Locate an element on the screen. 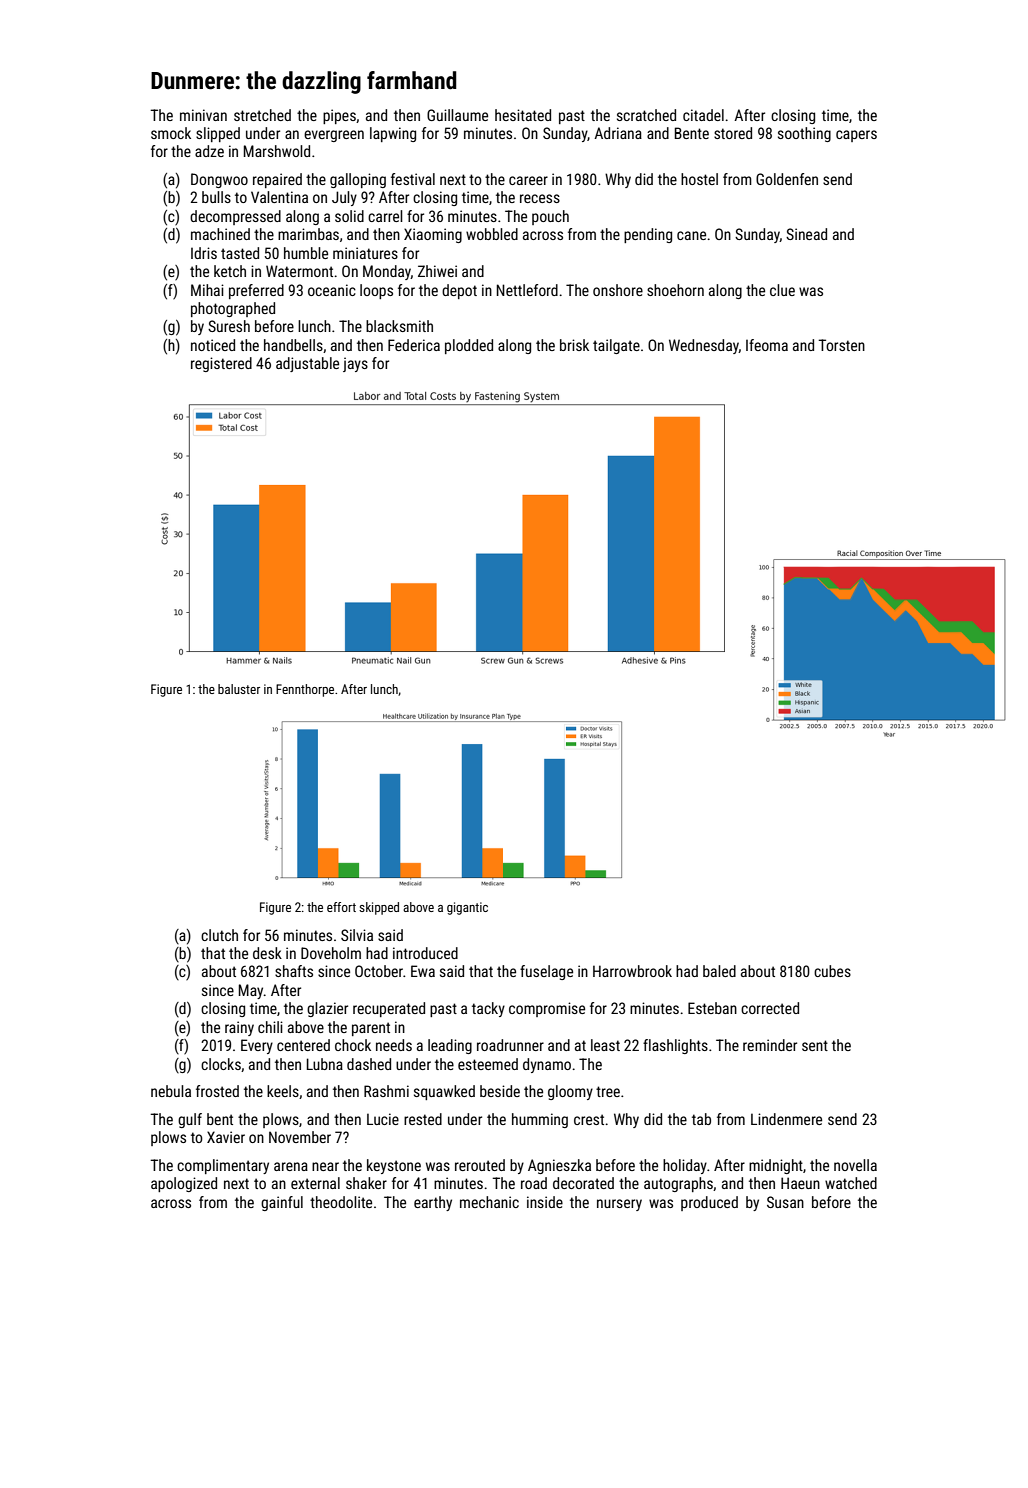 The width and height of the screenshot is (1028, 1488). registered is located at coordinates (221, 364).
